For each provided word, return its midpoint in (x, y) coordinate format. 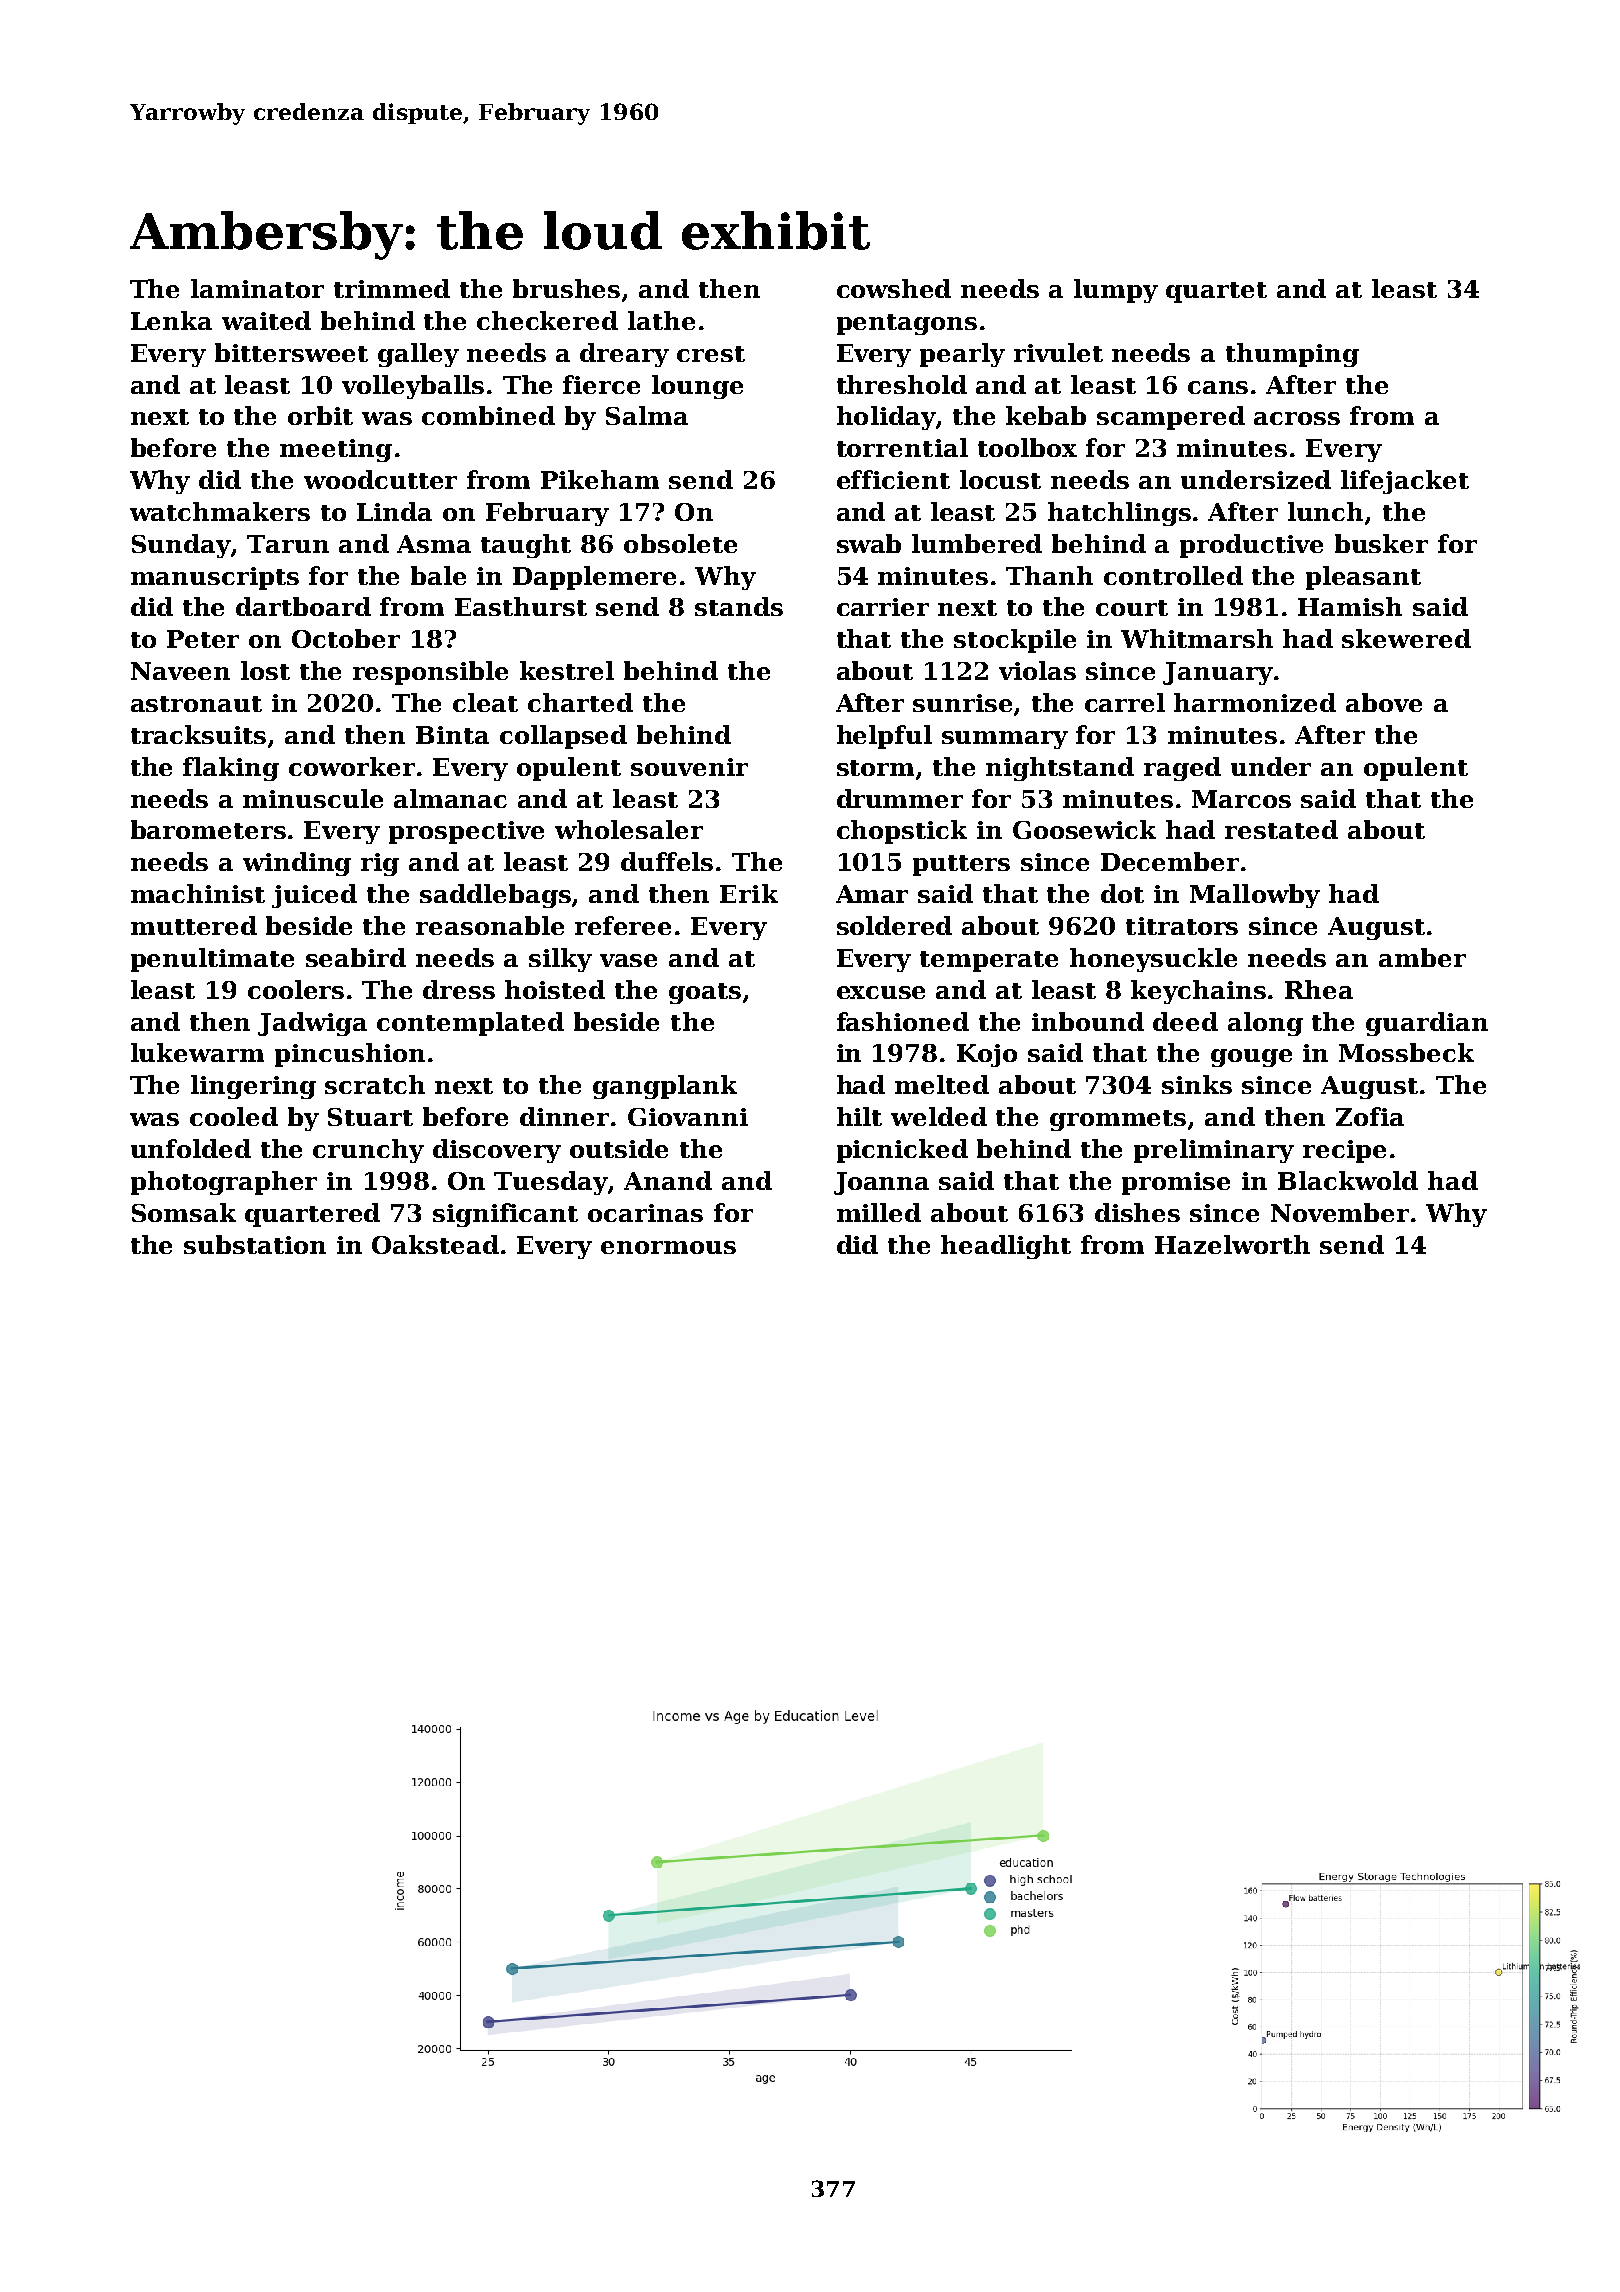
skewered (1406, 638)
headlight (1006, 1247)
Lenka (171, 320)
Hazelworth (1232, 1244)
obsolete (680, 543)
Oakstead (435, 1244)
